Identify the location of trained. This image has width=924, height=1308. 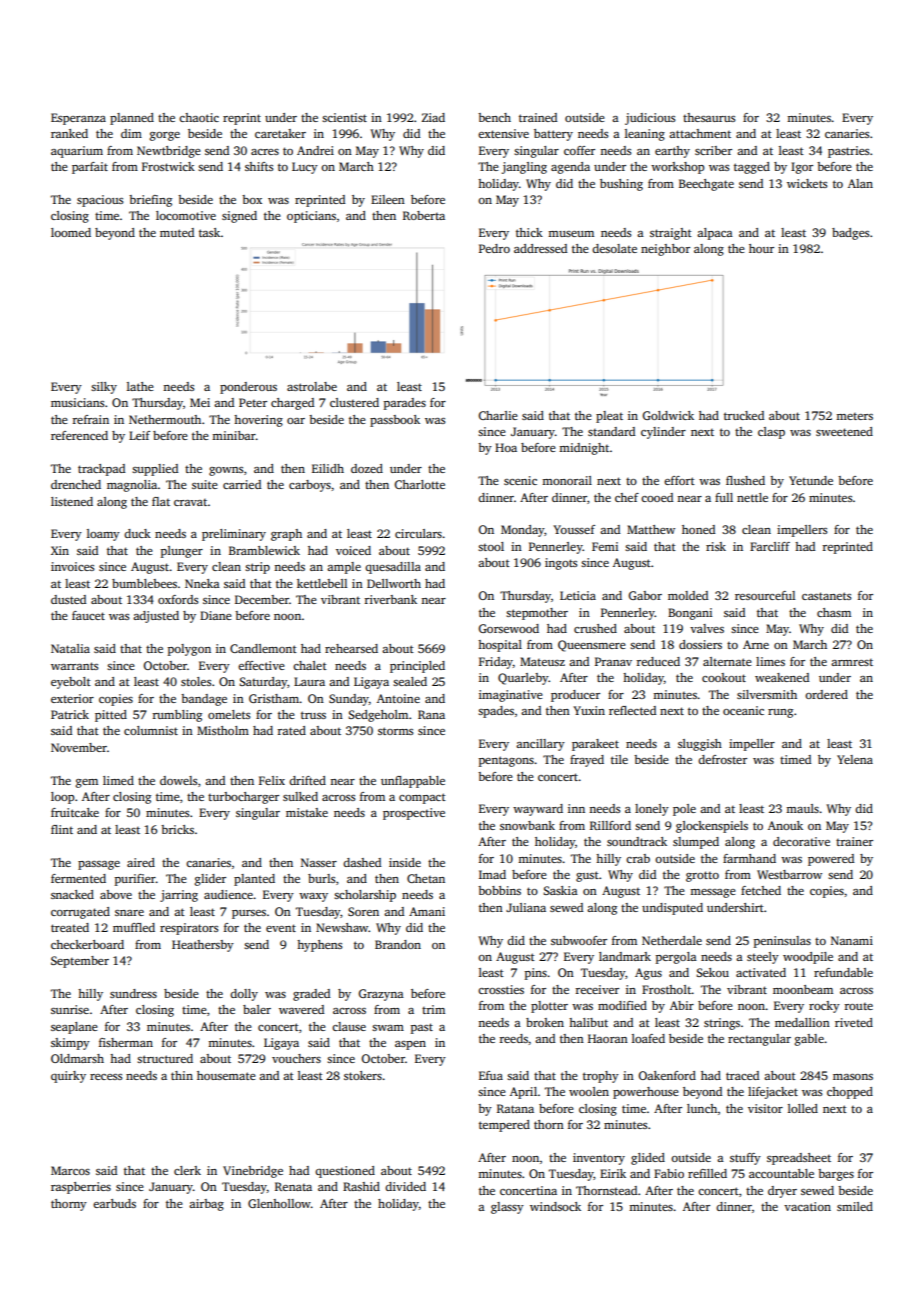
(538, 117).
